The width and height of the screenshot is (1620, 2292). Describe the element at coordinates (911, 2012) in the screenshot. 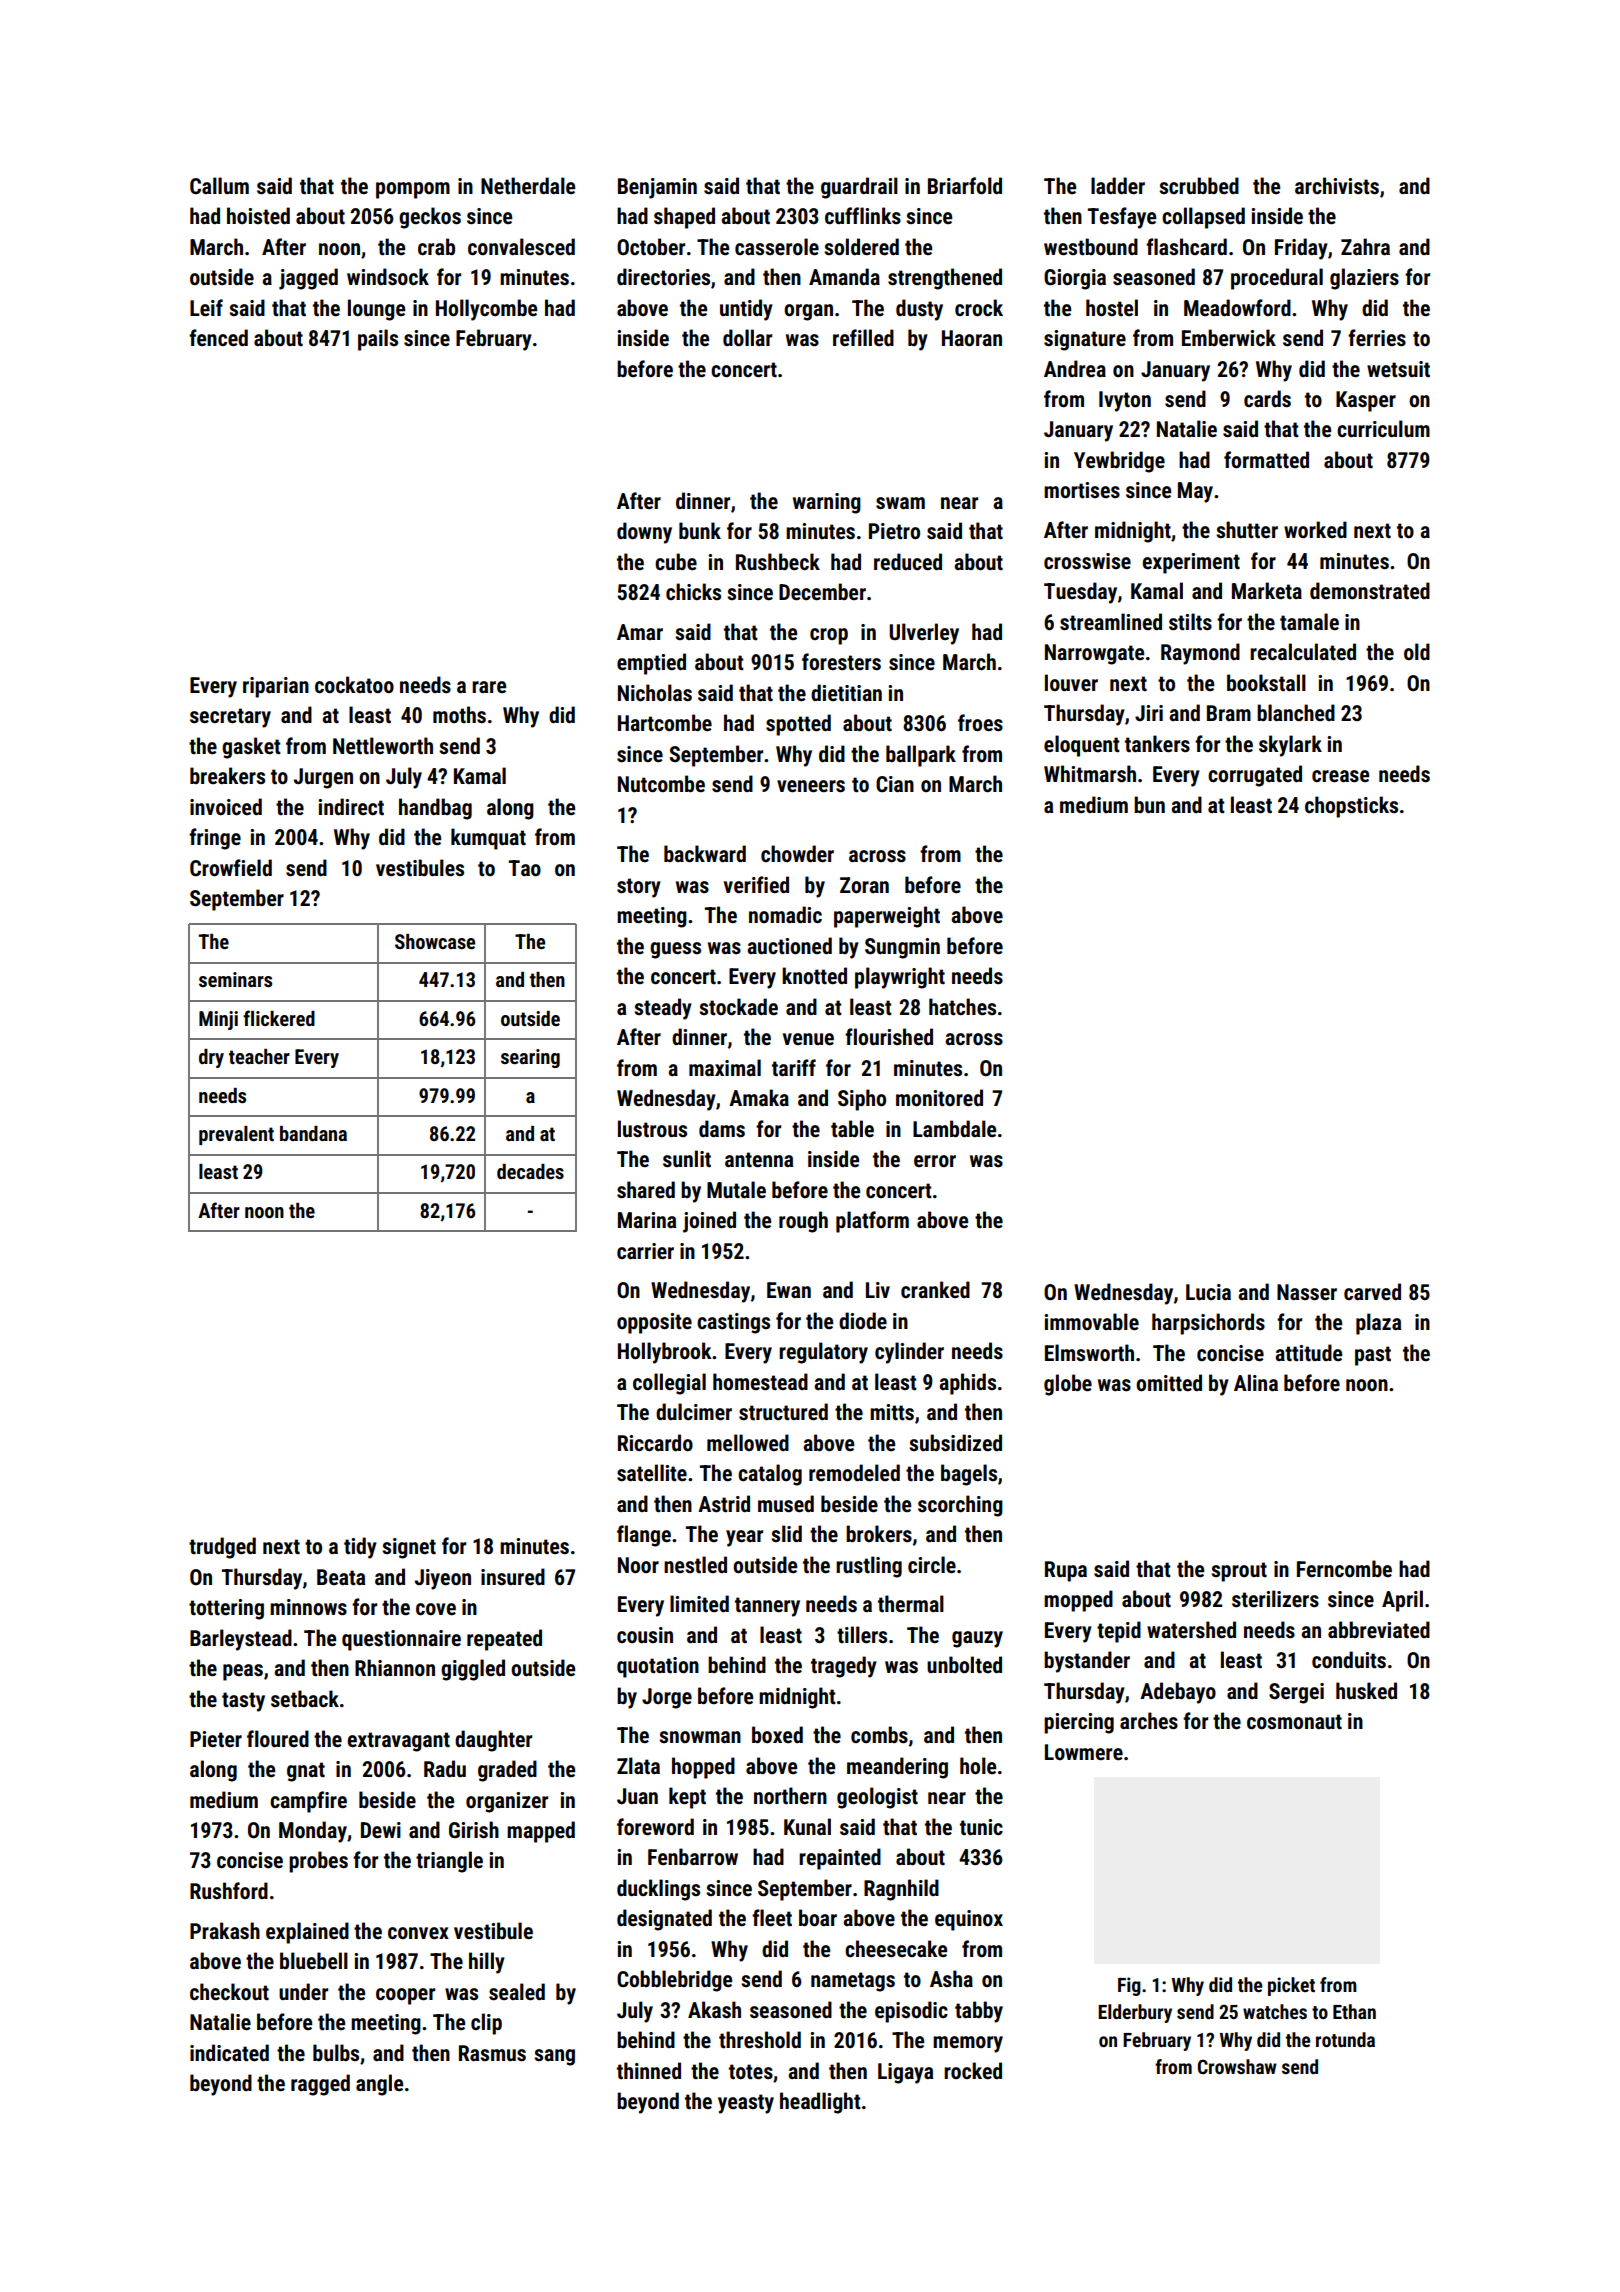

I see `episodic` at that location.
